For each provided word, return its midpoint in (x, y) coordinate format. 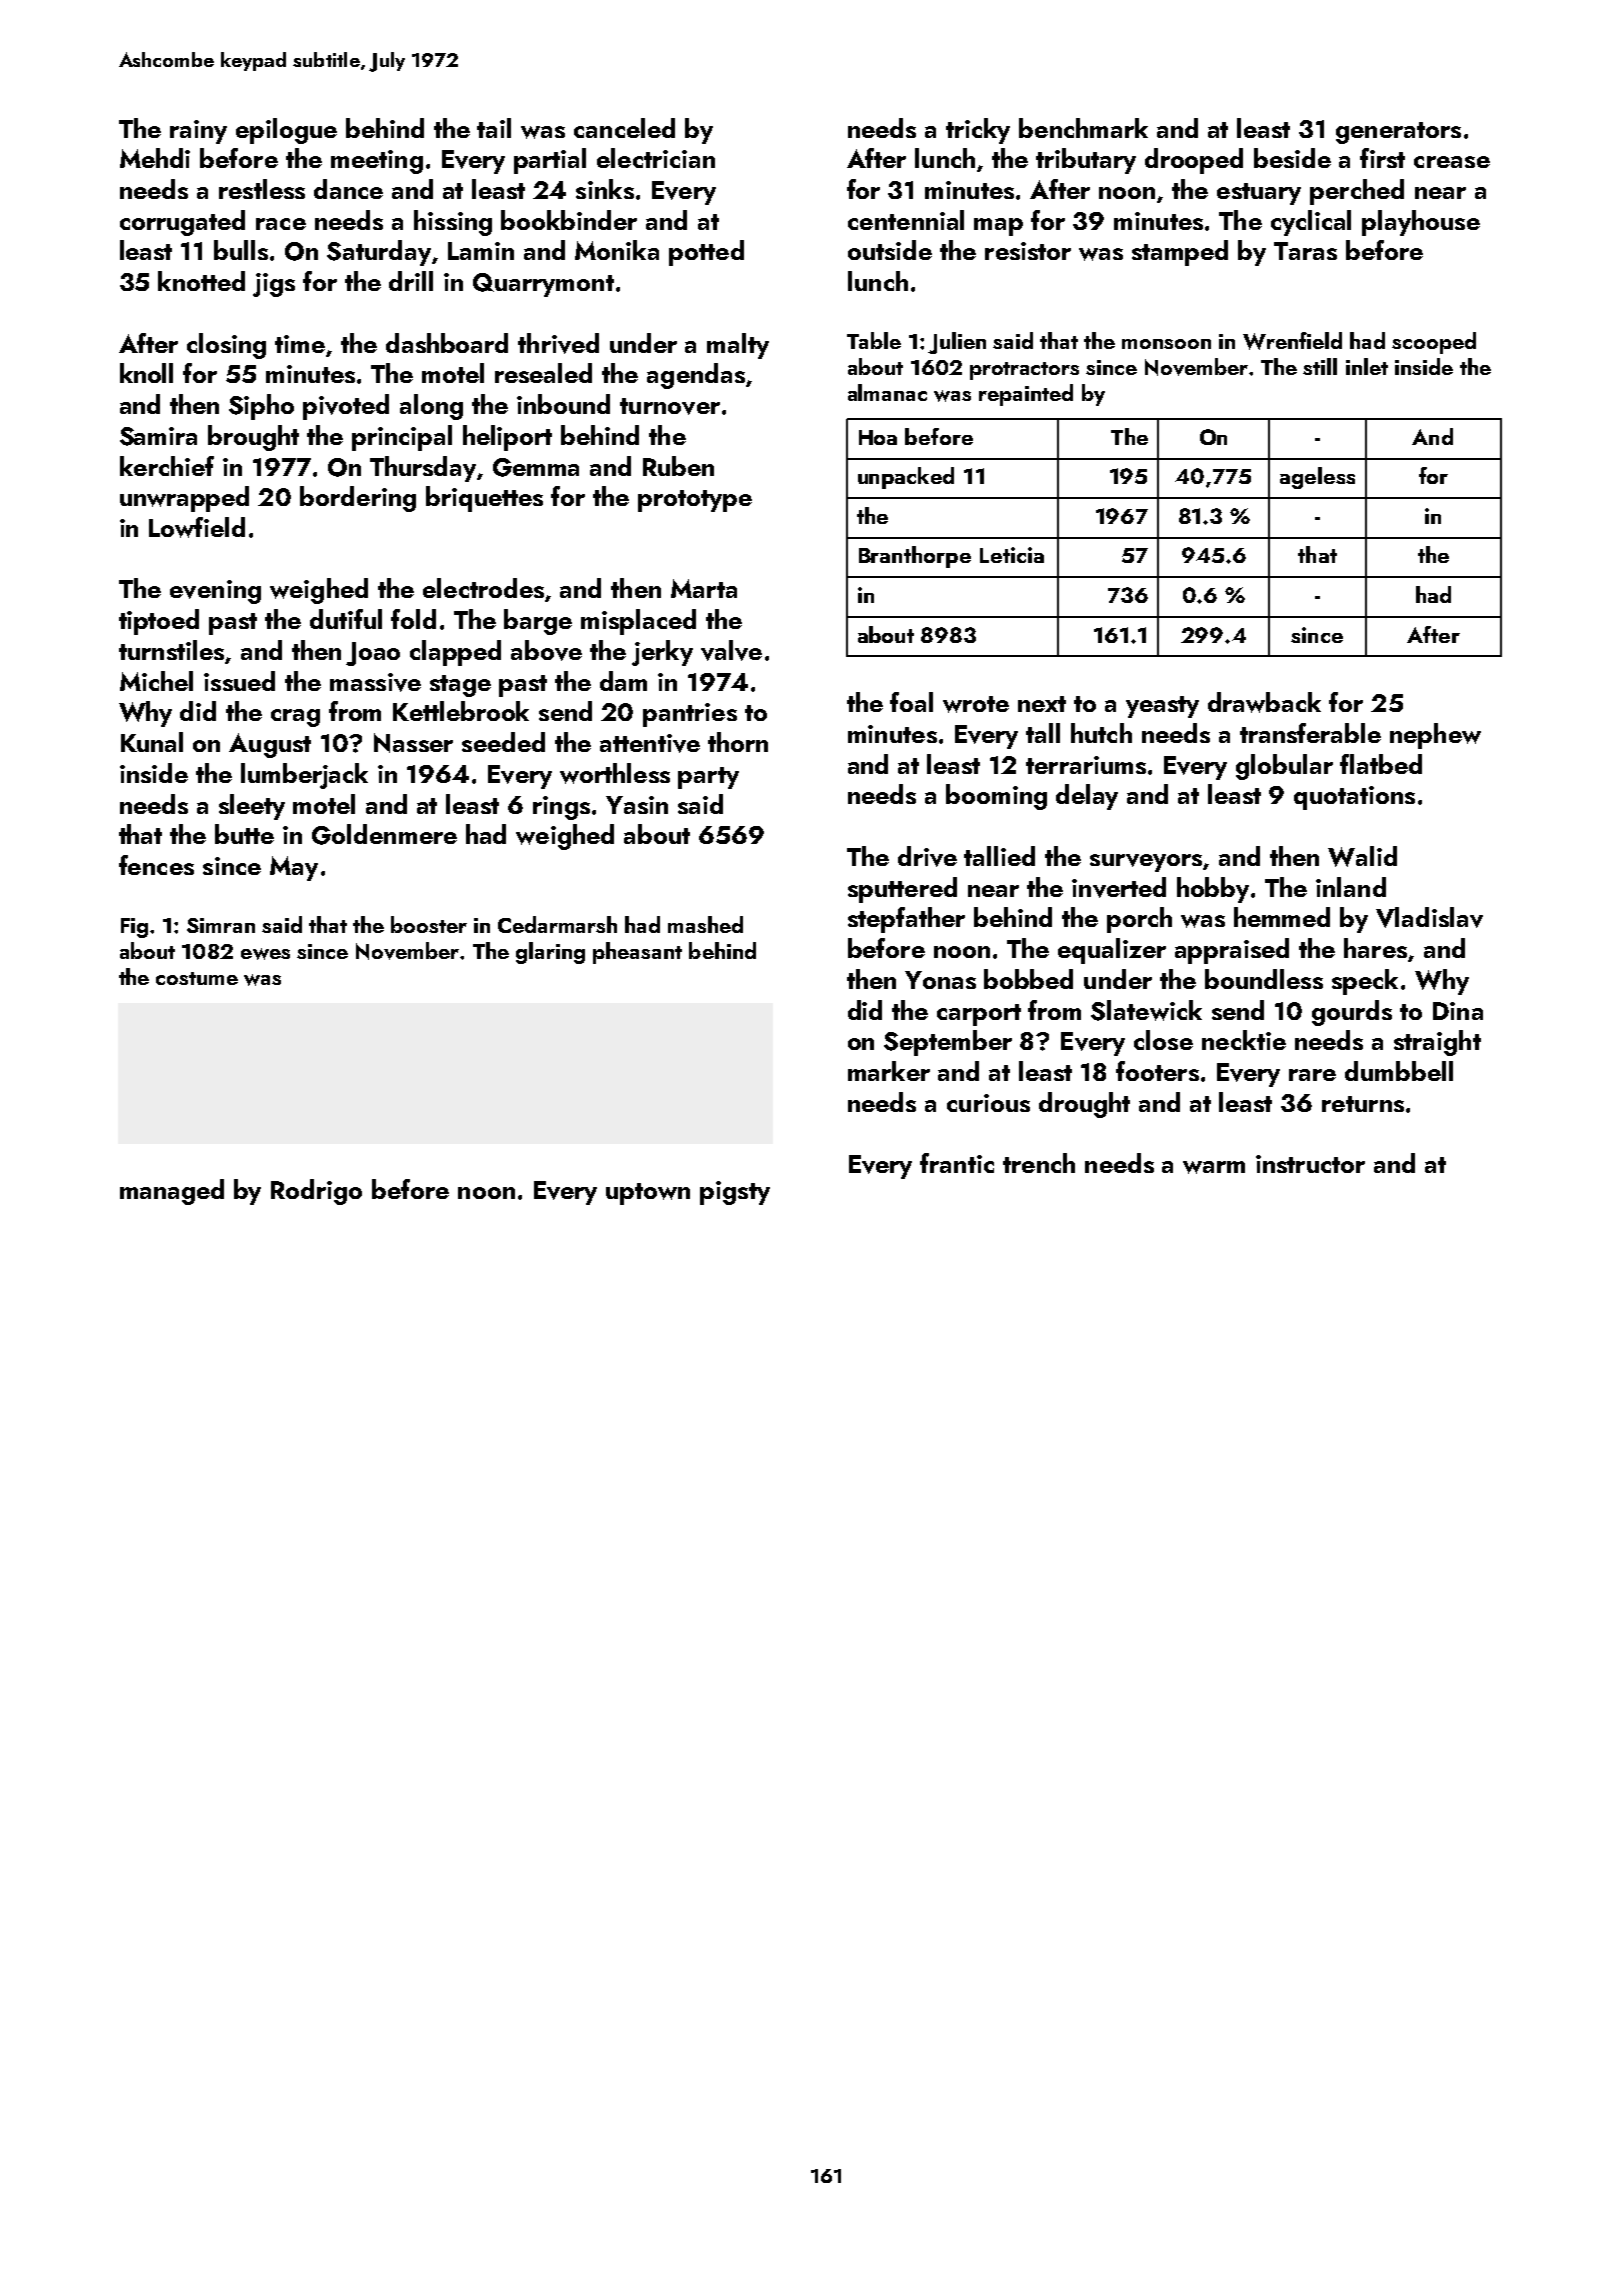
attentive (650, 743)
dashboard (447, 343)
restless (262, 189)
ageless (1317, 478)
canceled (624, 128)
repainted (1026, 395)
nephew (1435, 736)
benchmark (1083, 128)
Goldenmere (384, 834)
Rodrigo (316, 1192)
